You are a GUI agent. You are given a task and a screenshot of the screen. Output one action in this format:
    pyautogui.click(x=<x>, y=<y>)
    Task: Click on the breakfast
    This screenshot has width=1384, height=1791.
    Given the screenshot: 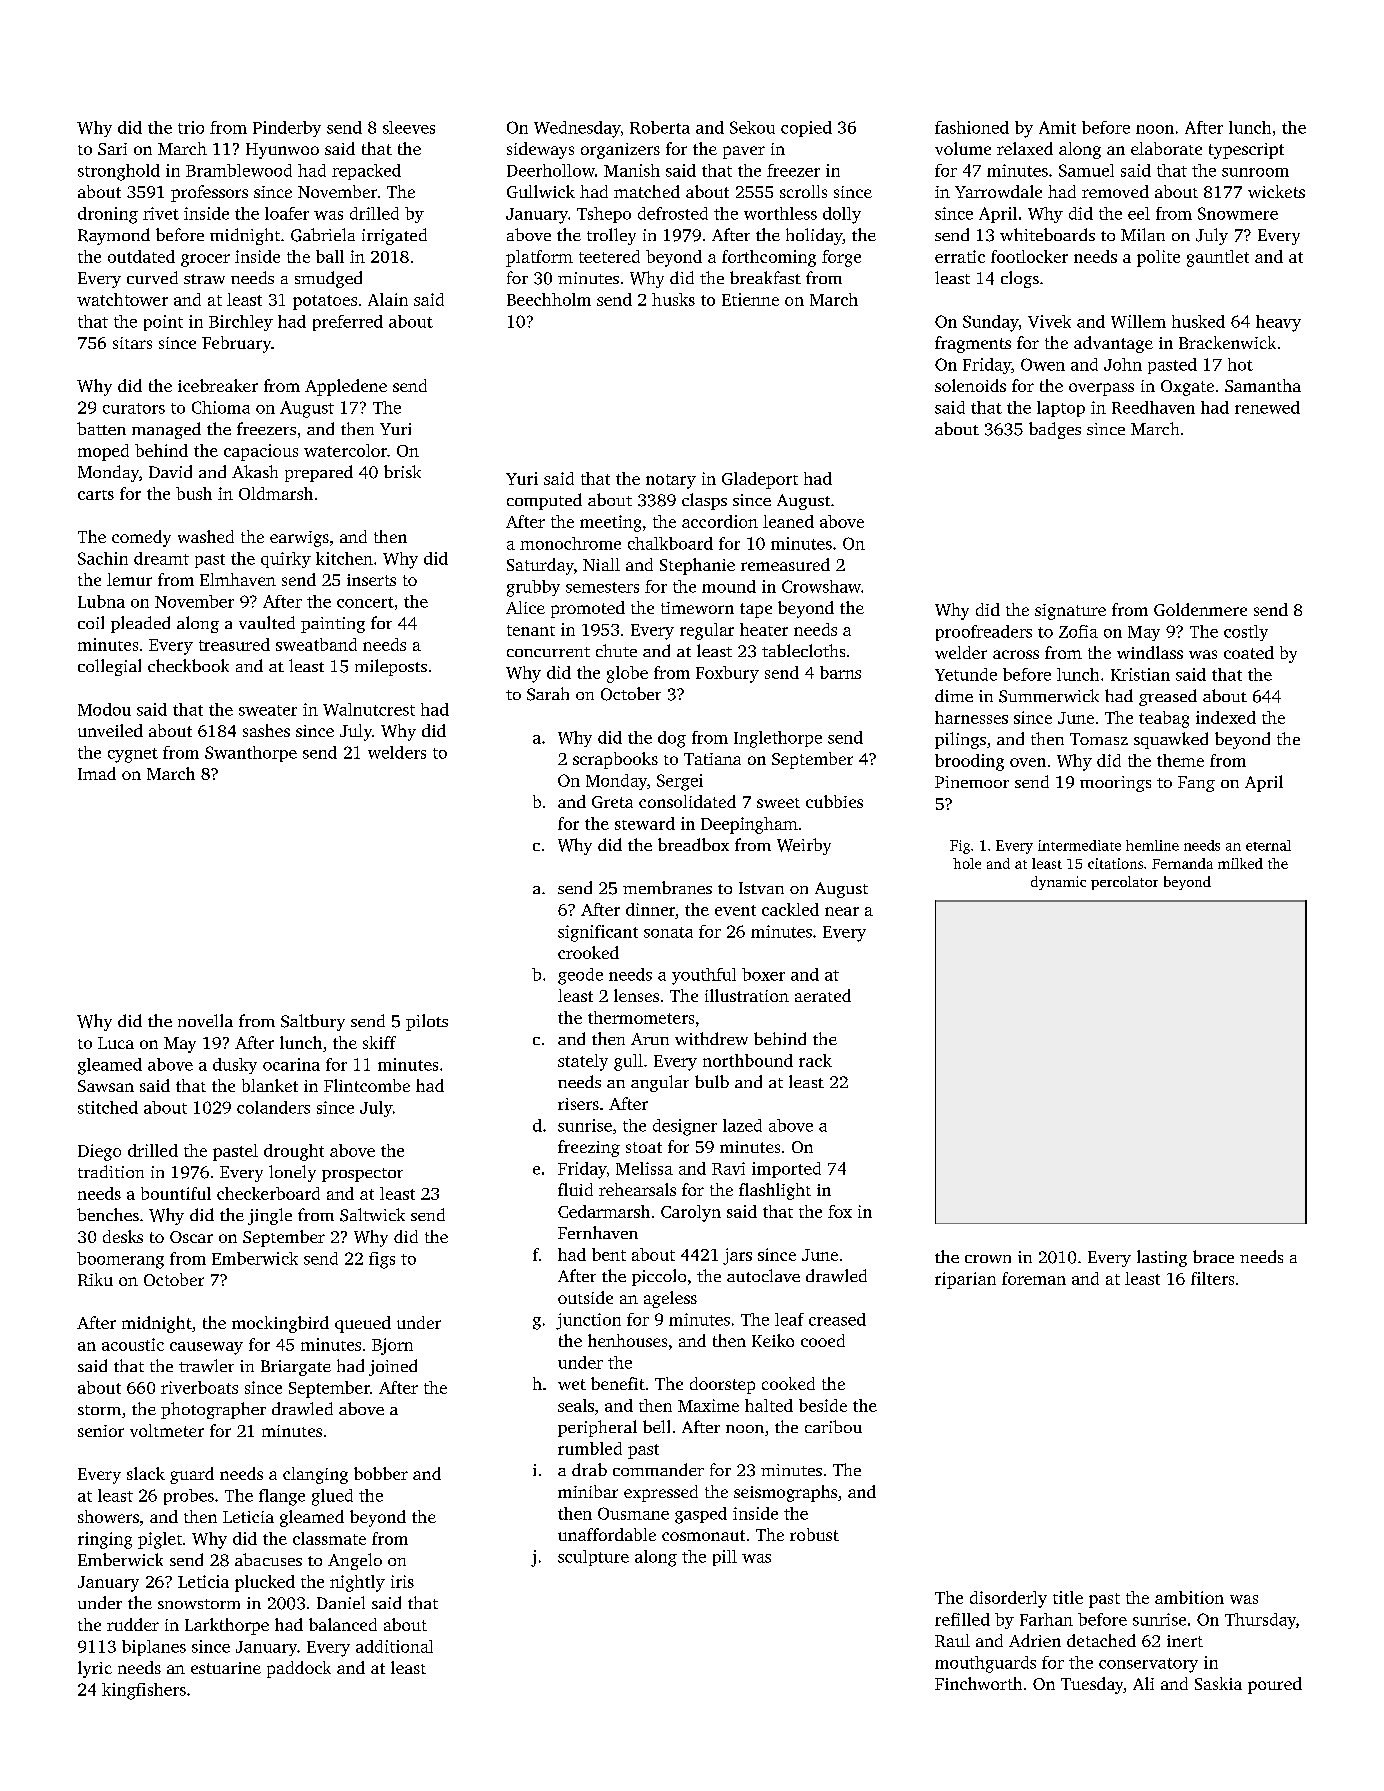 What is the action you would take?
    pyautogui.click(x=765, y=277)
